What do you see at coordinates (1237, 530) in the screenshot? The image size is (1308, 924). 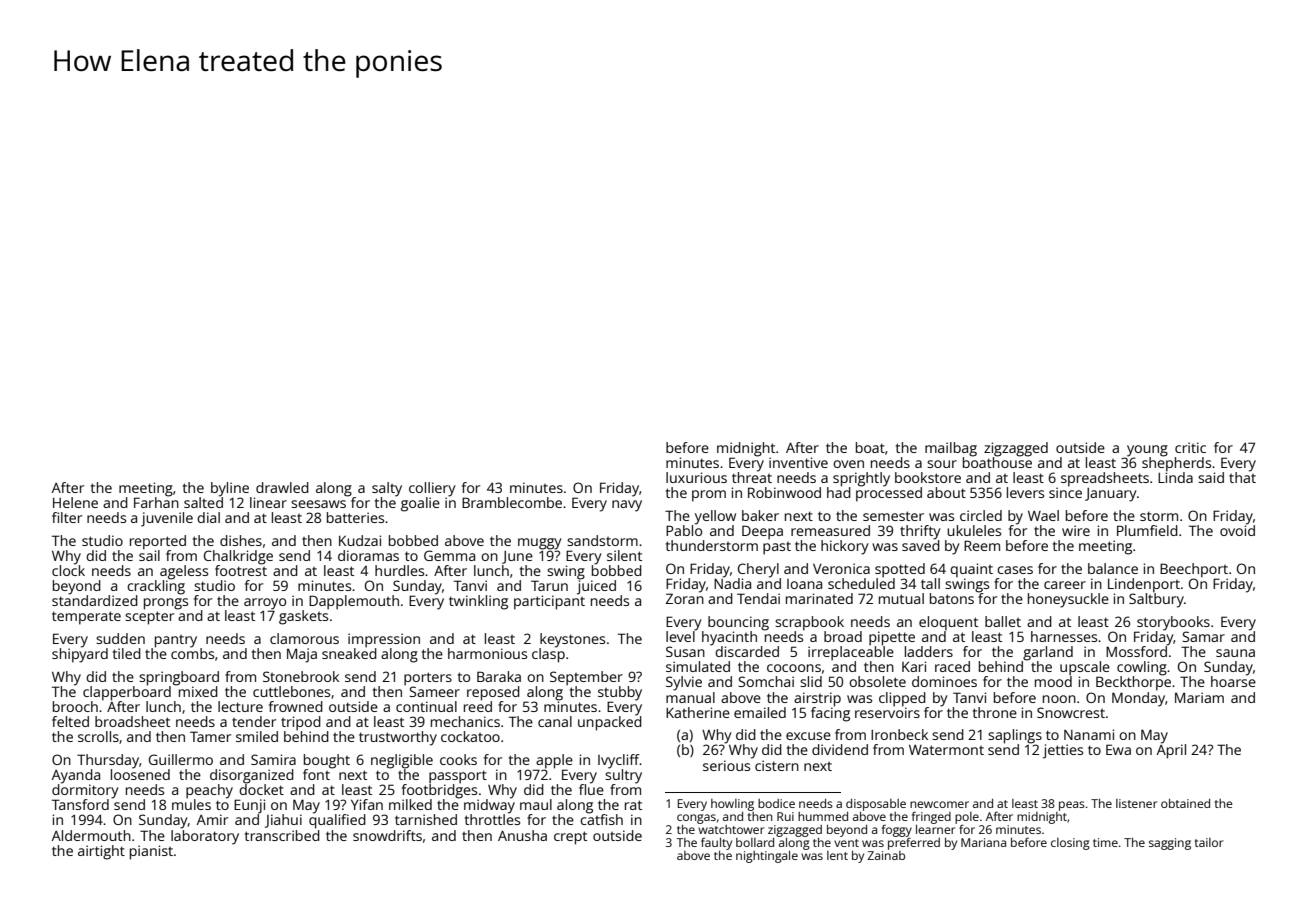 I see `ovoid` at bounding box center [1237, 530].
